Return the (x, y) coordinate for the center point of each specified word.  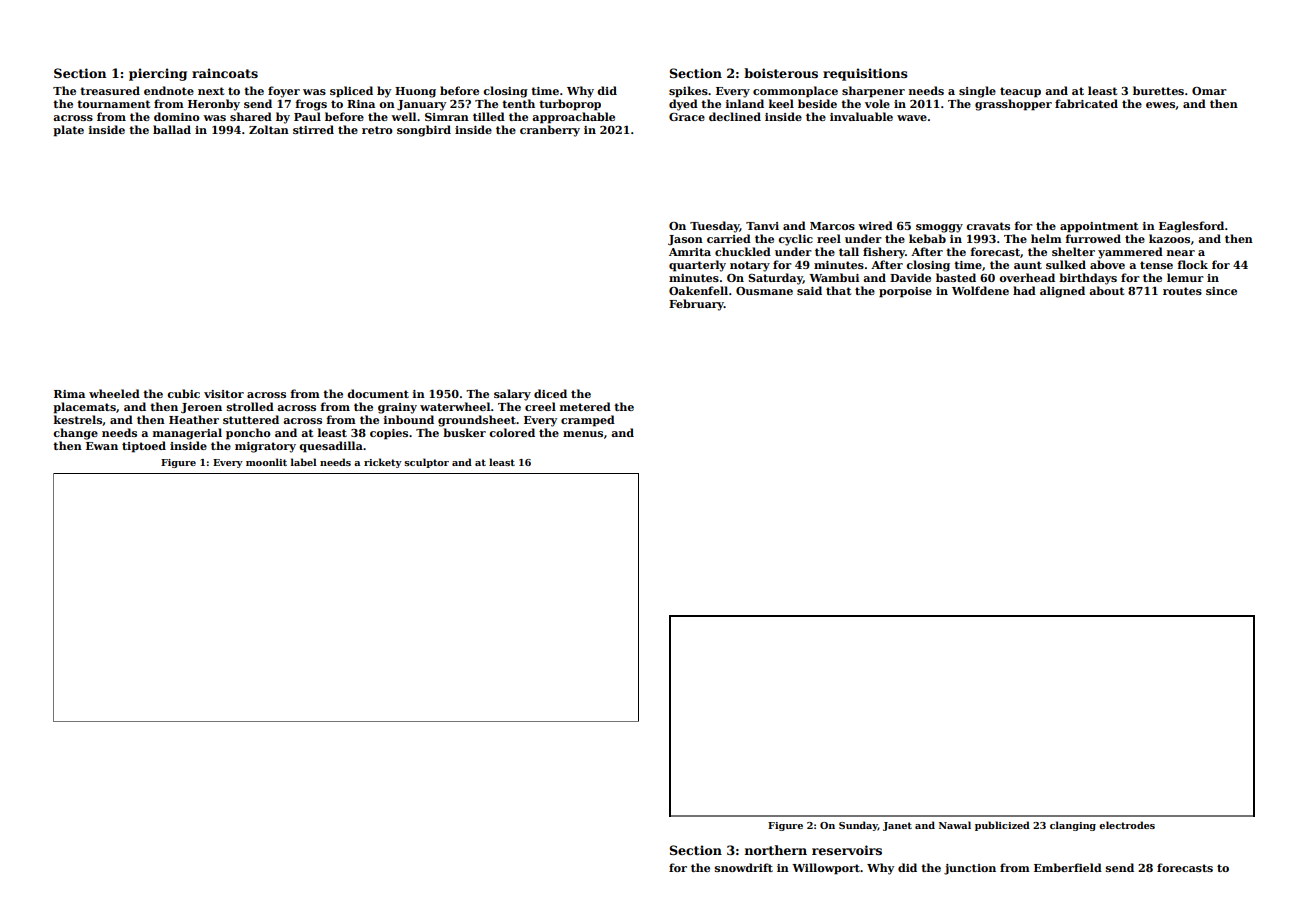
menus (583, 434)
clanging (1073, 826)
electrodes (1127, 825)
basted (956, 277)
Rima (69, 394)
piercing (158, 74)
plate (68, 131)
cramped (588, 421)
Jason (685, 240)
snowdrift (744, 867)
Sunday (858, 826)
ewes (1160, 105)
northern (776, 850)
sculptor (426, 463)
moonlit (266, 462)
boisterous (781, 73)
